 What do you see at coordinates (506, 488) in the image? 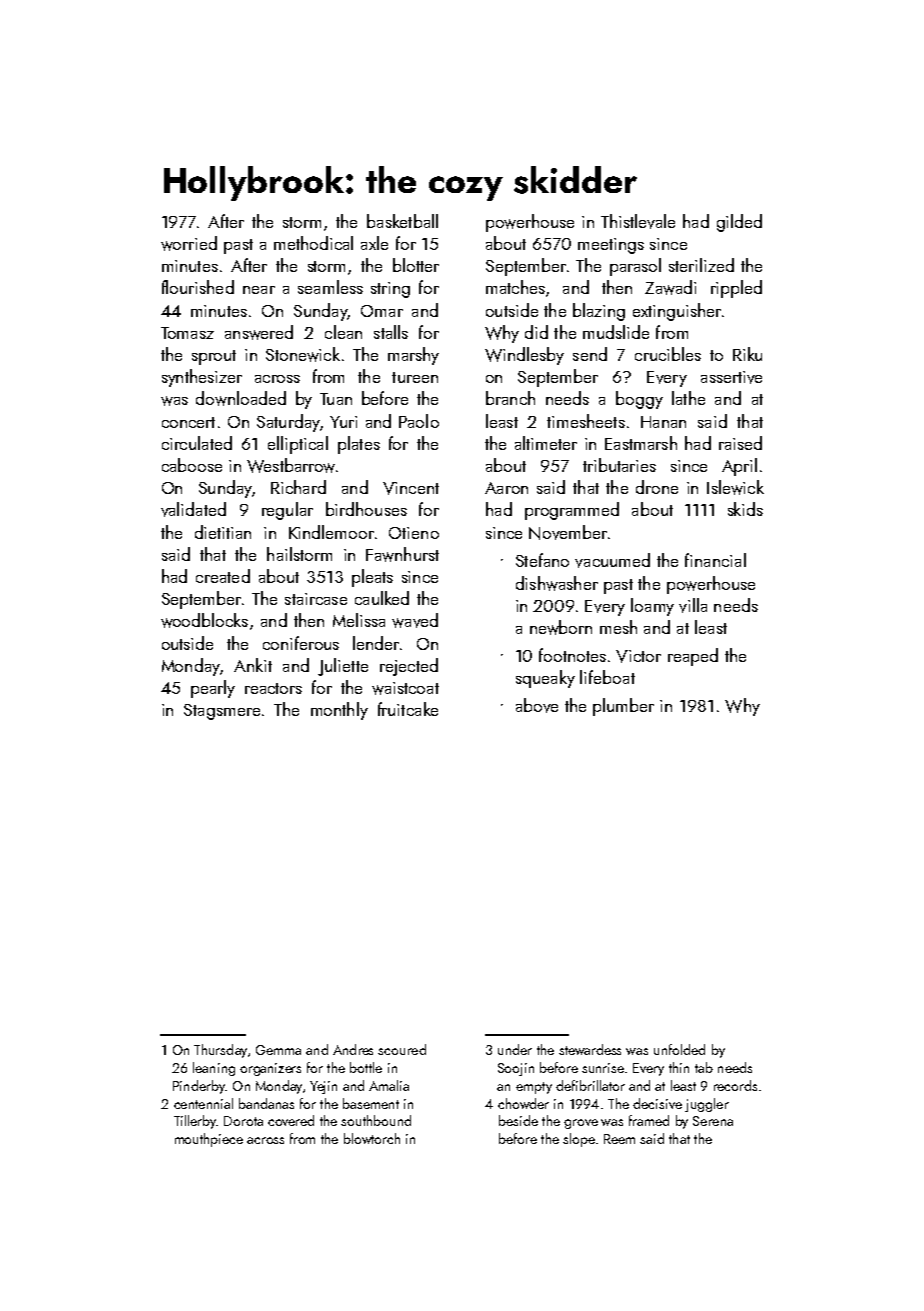
I see `Aaron` at bounding box center [506, 488].
